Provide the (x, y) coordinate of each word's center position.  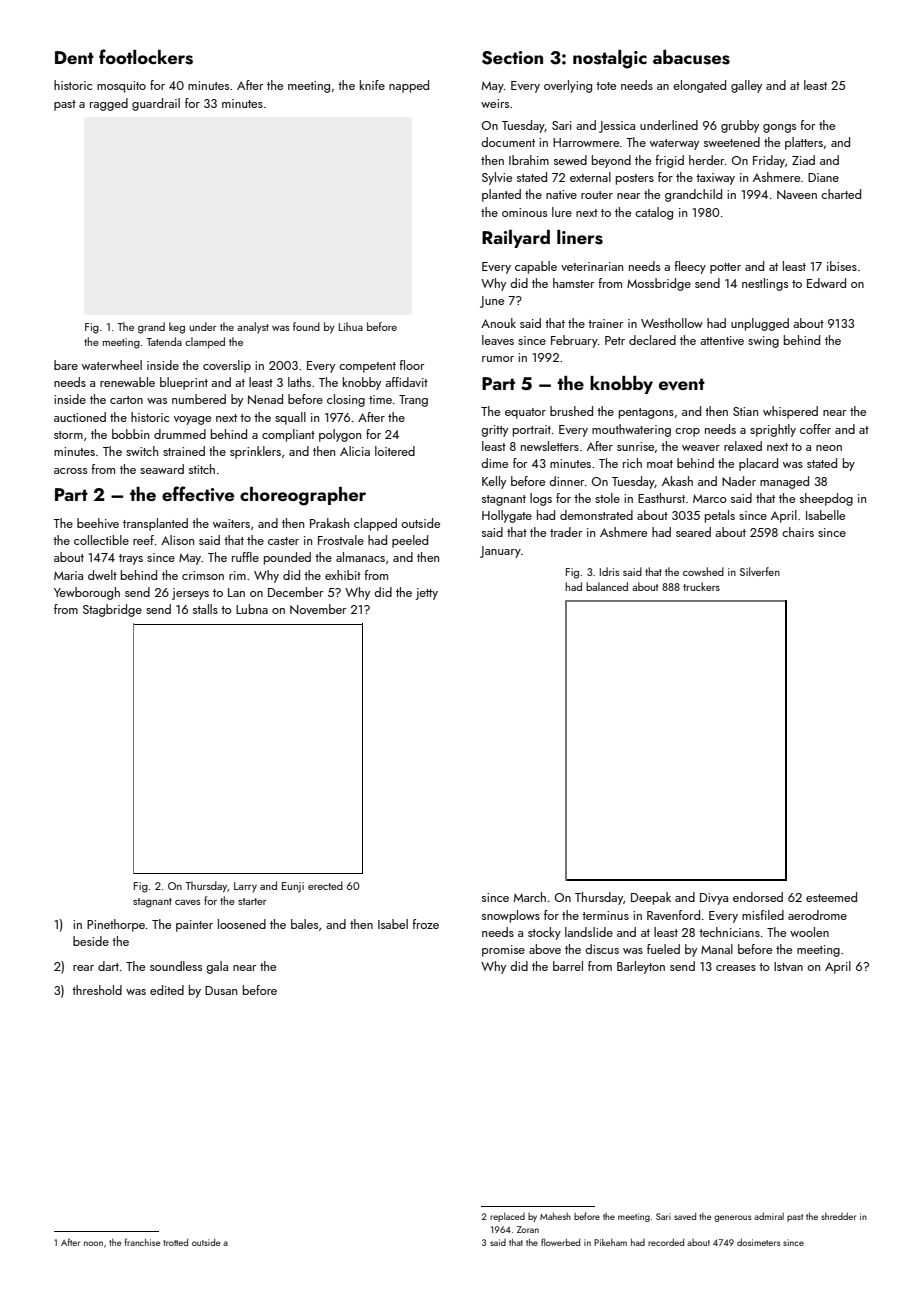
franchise (143, 1242)
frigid (669, 161)
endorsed (758, 897)
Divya (714, 899)
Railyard (516, 239)
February (574, 341)
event (682, 384)
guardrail (156, 104)
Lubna (252, 609)
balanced (607, 586)
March (530, 897)
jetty (427, 594)
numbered (199, 399)
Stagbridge (112, 610)
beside (91, 941)
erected (325, 885)
